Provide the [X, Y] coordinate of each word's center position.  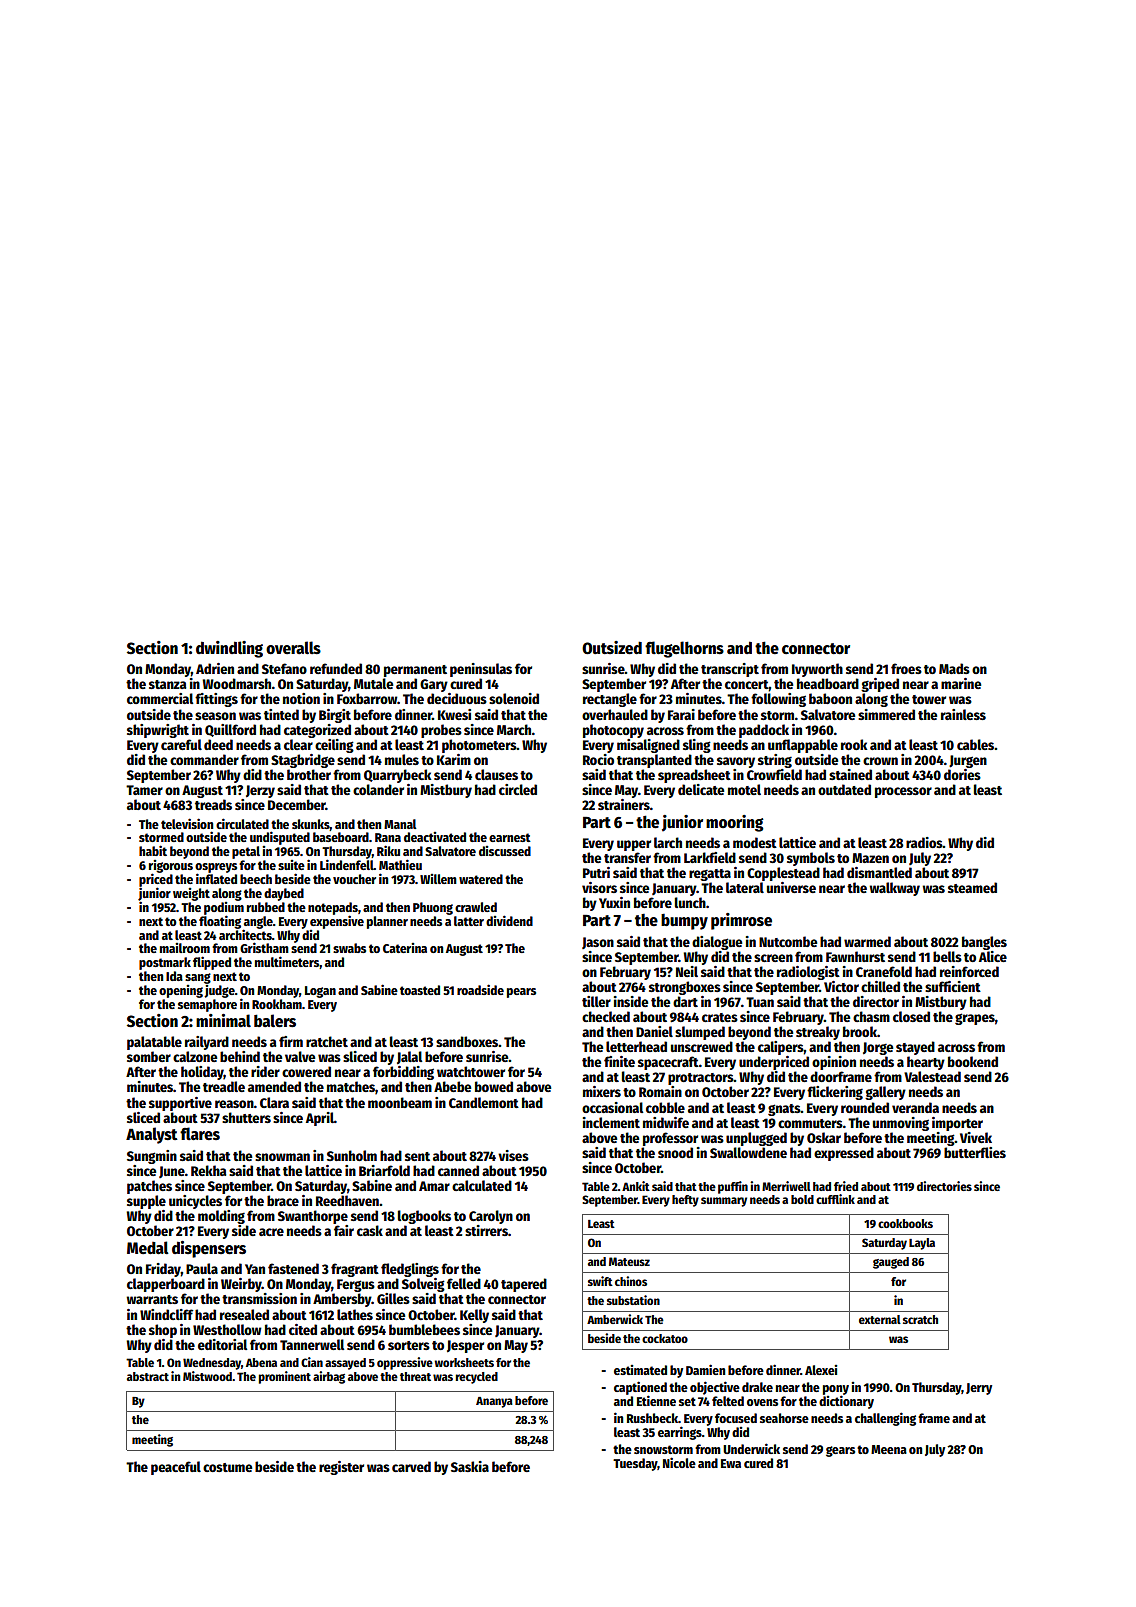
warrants [152, 1299]
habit [153, 850]
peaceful [176, 1468]
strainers [624, 804]
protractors [701, 1079]
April [320, 1119]
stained [850, 774]
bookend [973, 1061]
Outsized [612, 648]
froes [906, 668]
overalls [293, 647]
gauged [891, 1263]
